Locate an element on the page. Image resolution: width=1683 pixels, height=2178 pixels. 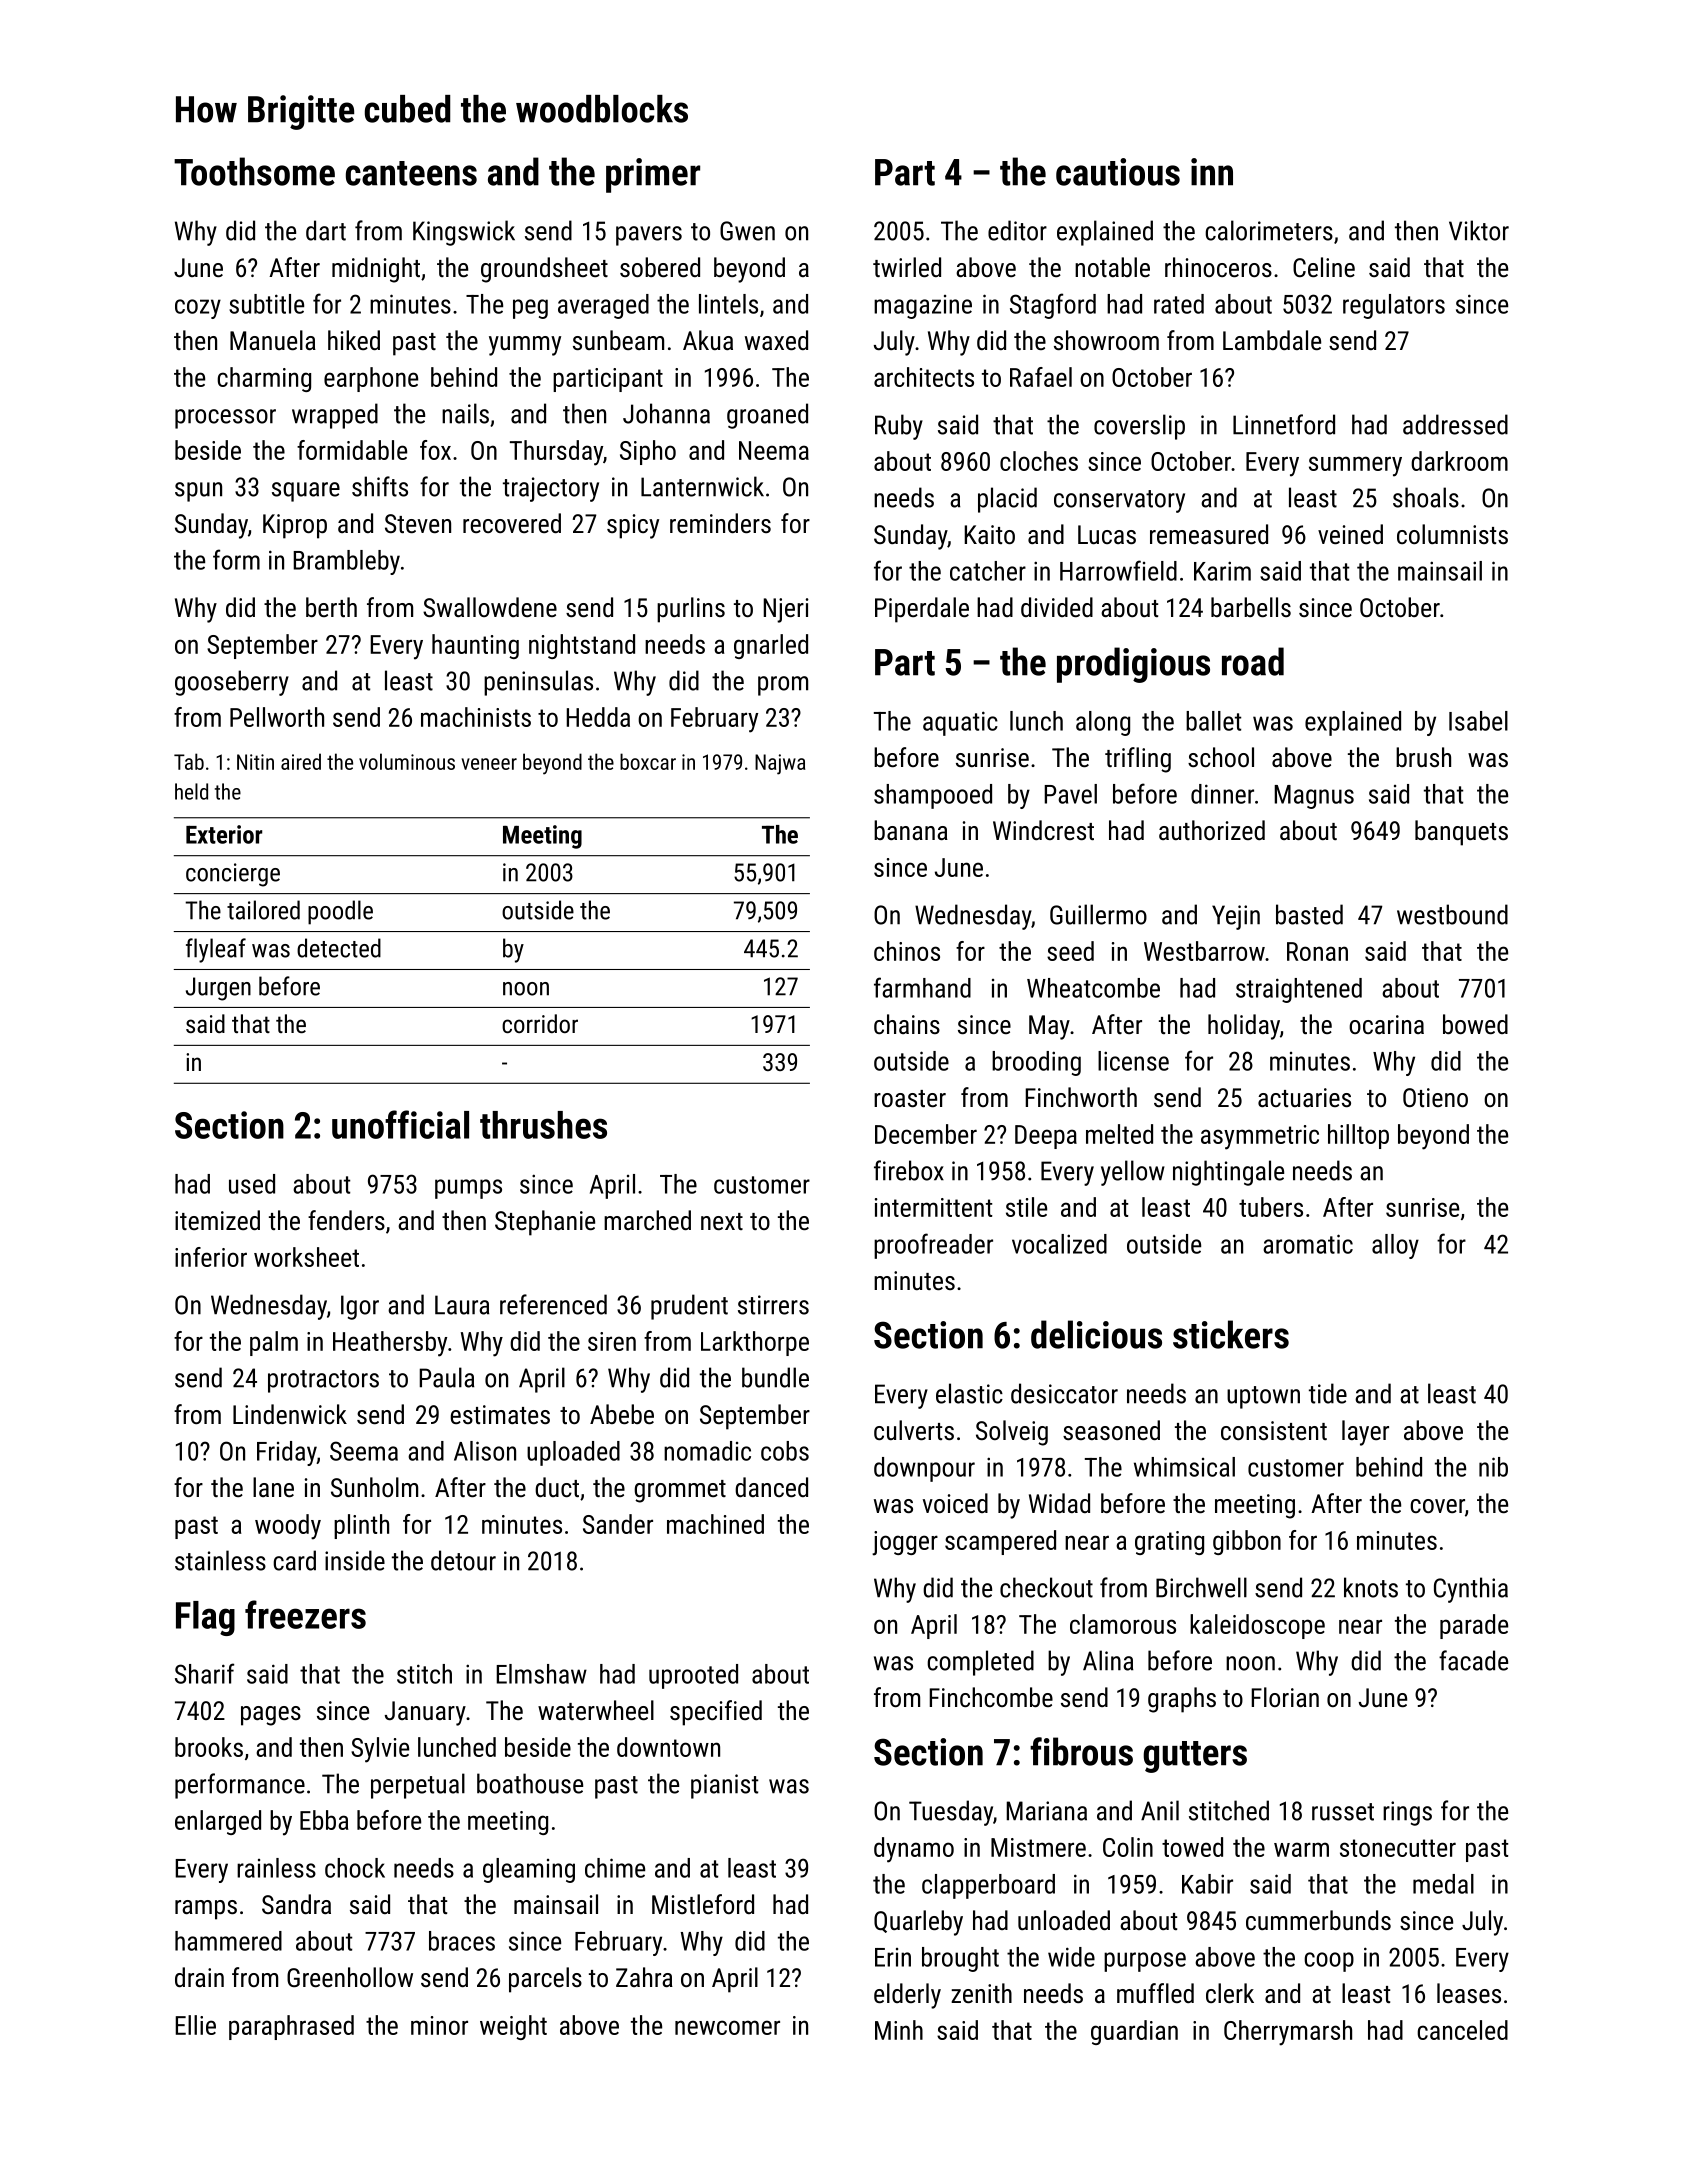
paraphrased is located at coordinates (291, 2027).
